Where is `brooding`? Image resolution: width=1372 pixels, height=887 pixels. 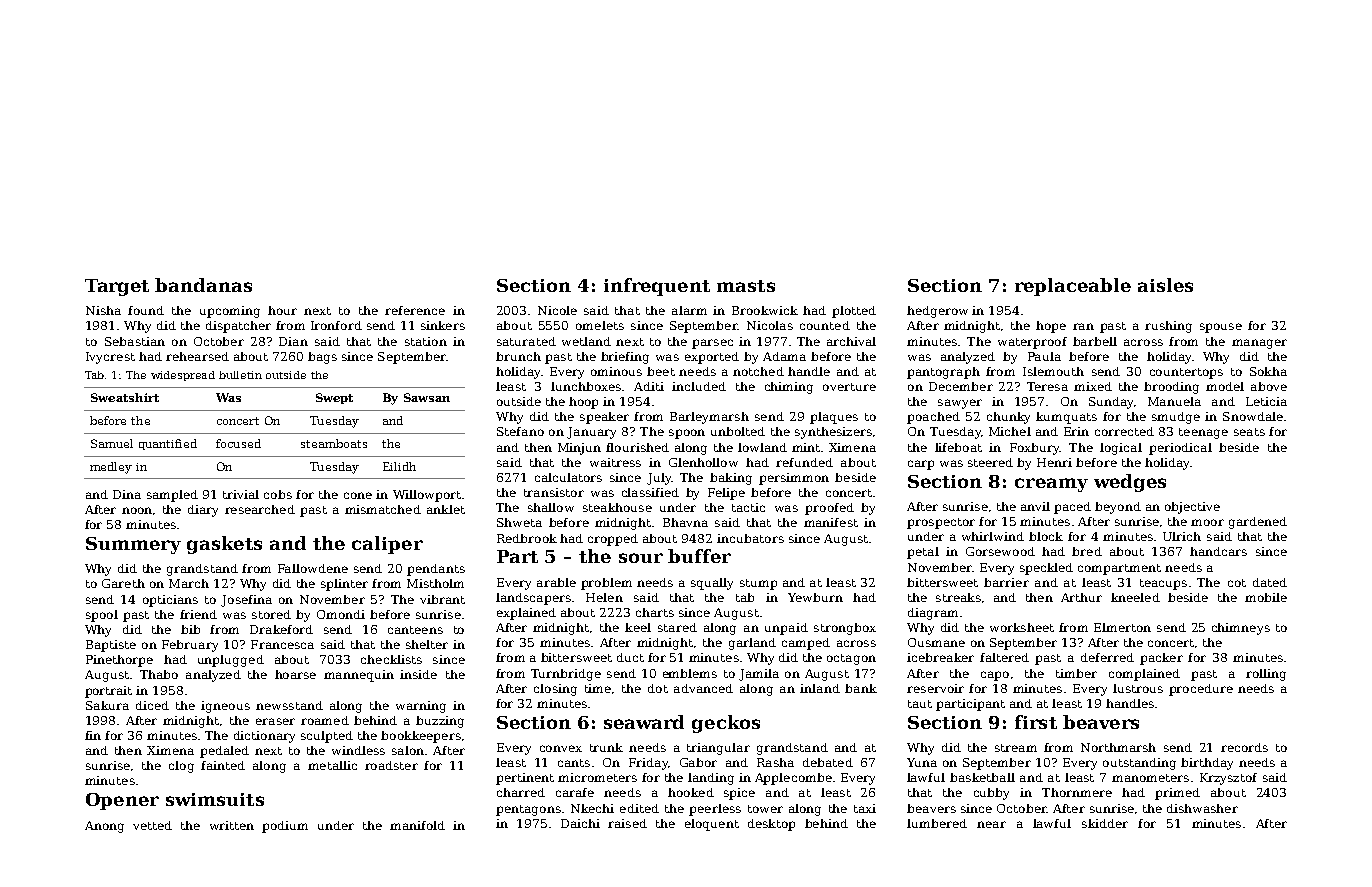 brooding is located at coordinates (1171, 388).
